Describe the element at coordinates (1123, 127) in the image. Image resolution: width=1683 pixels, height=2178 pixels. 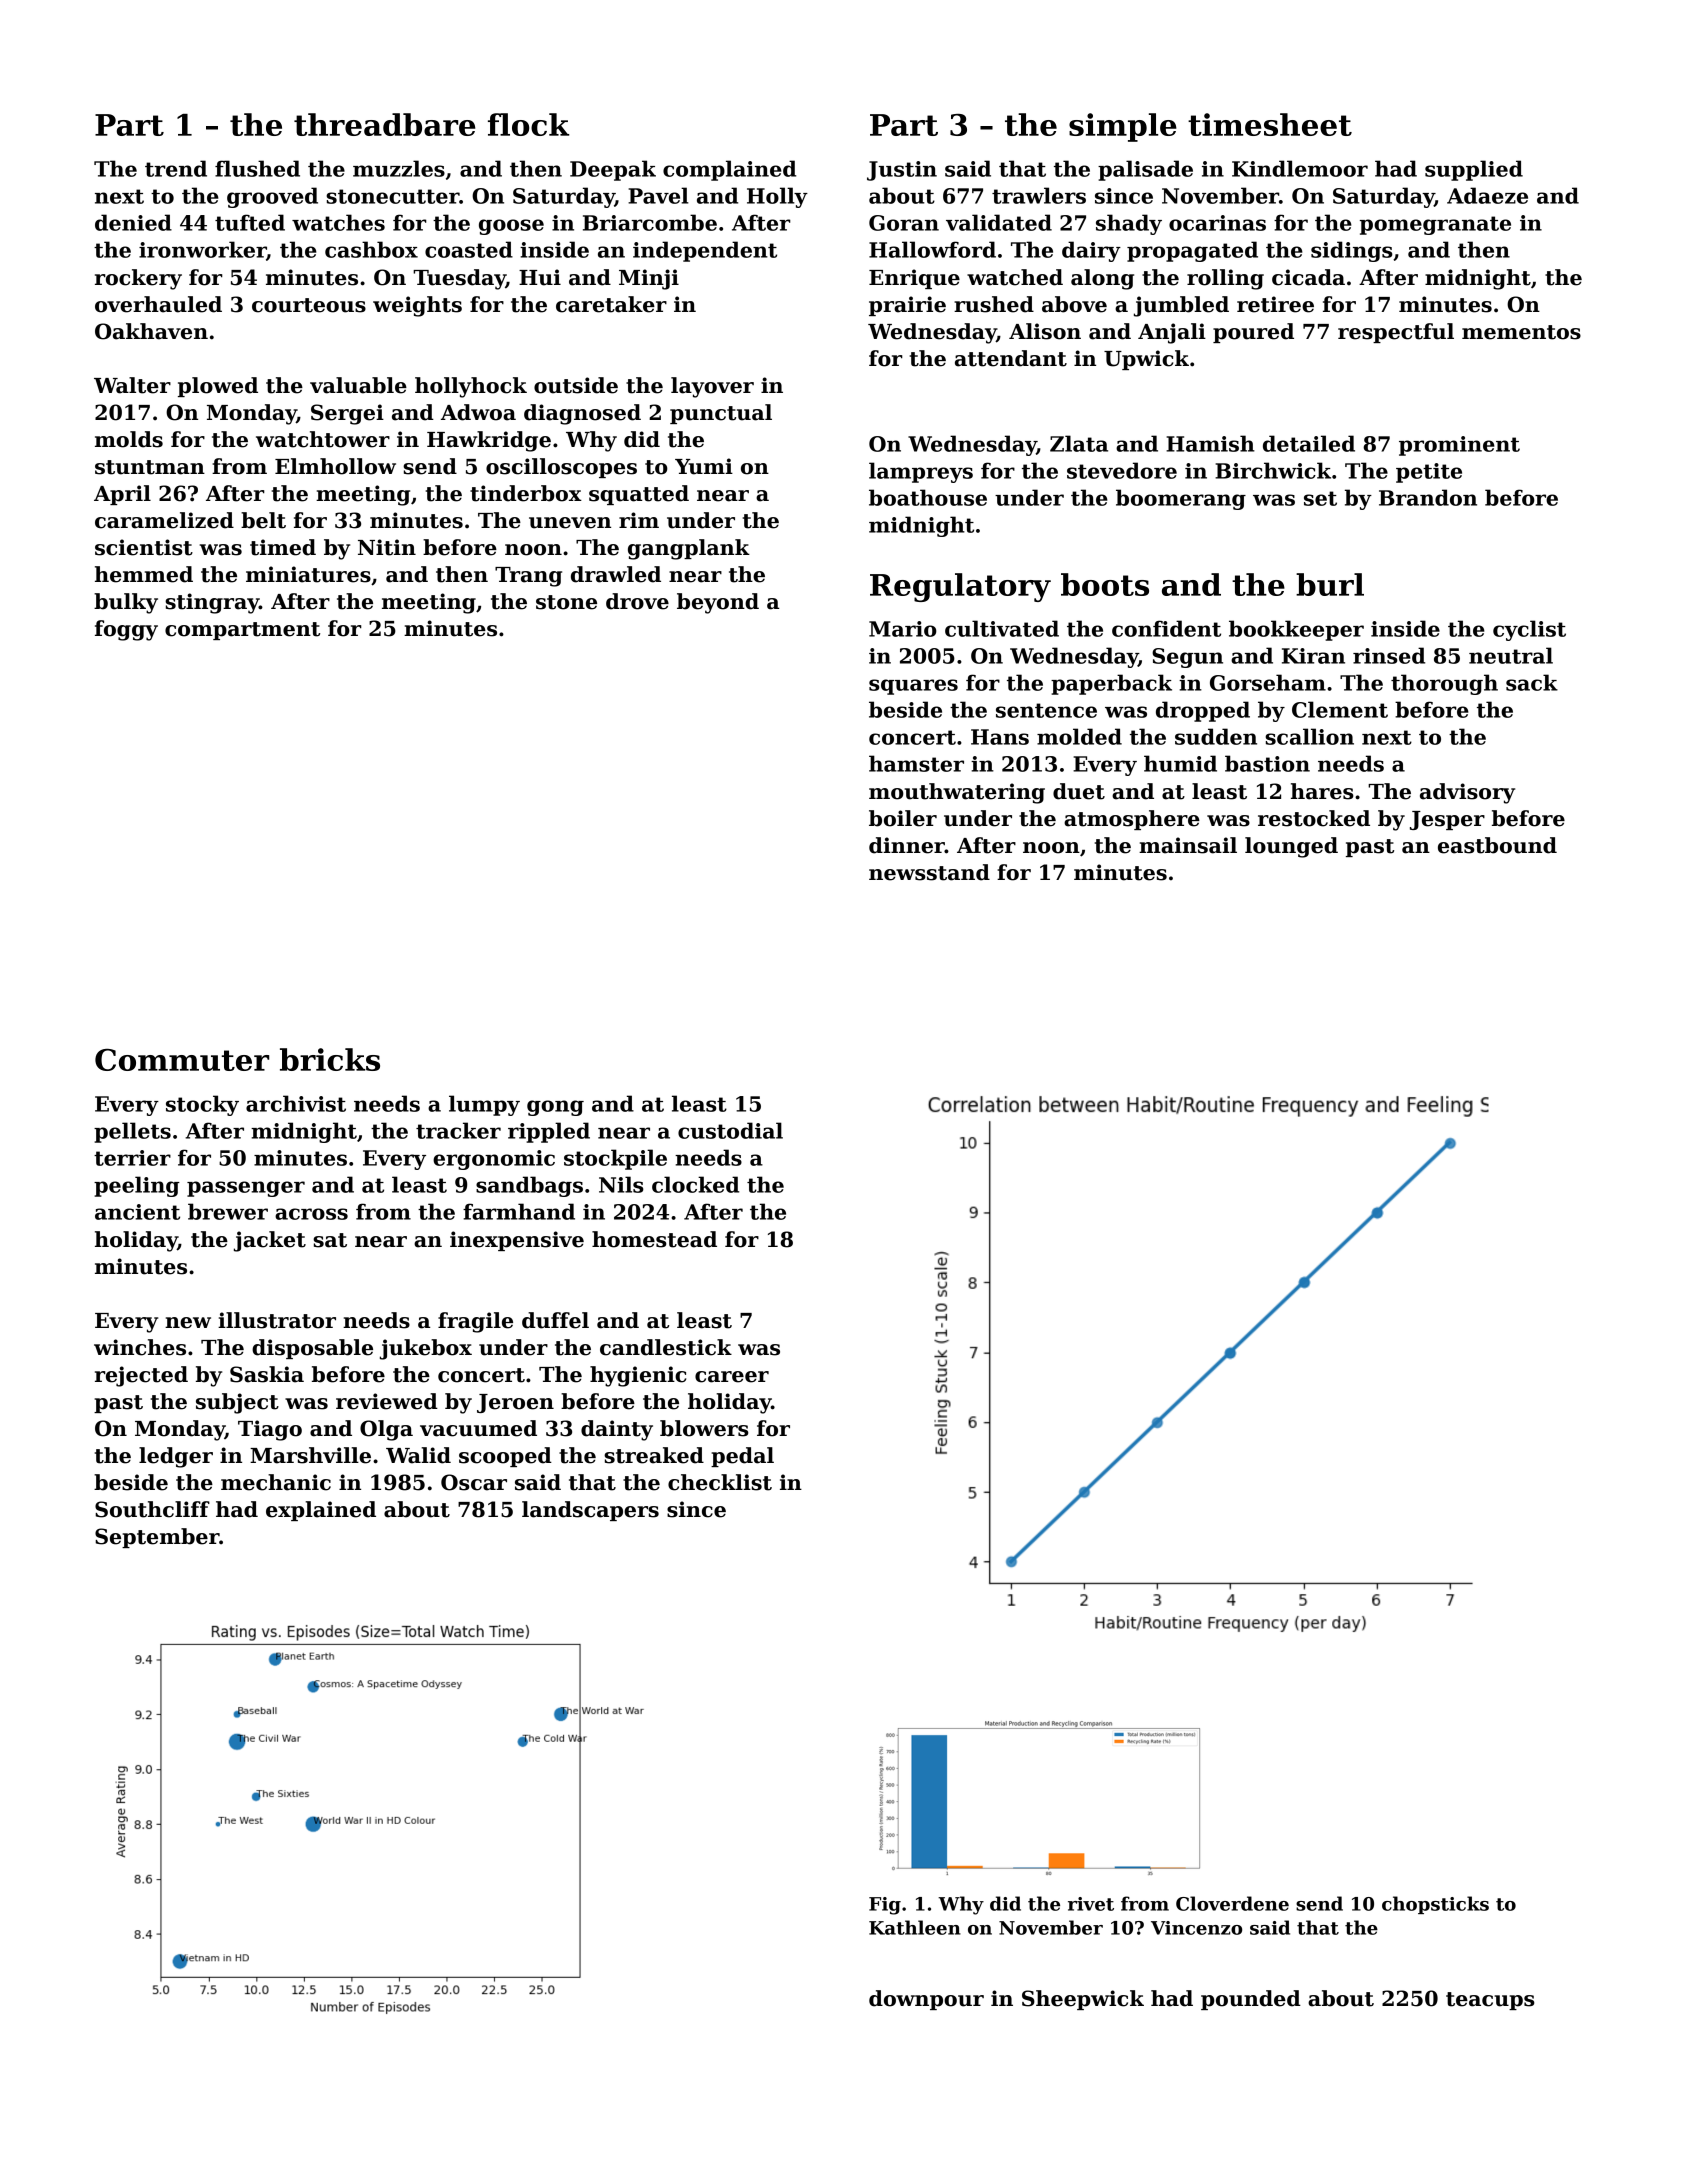
I see `simple` at that location.
